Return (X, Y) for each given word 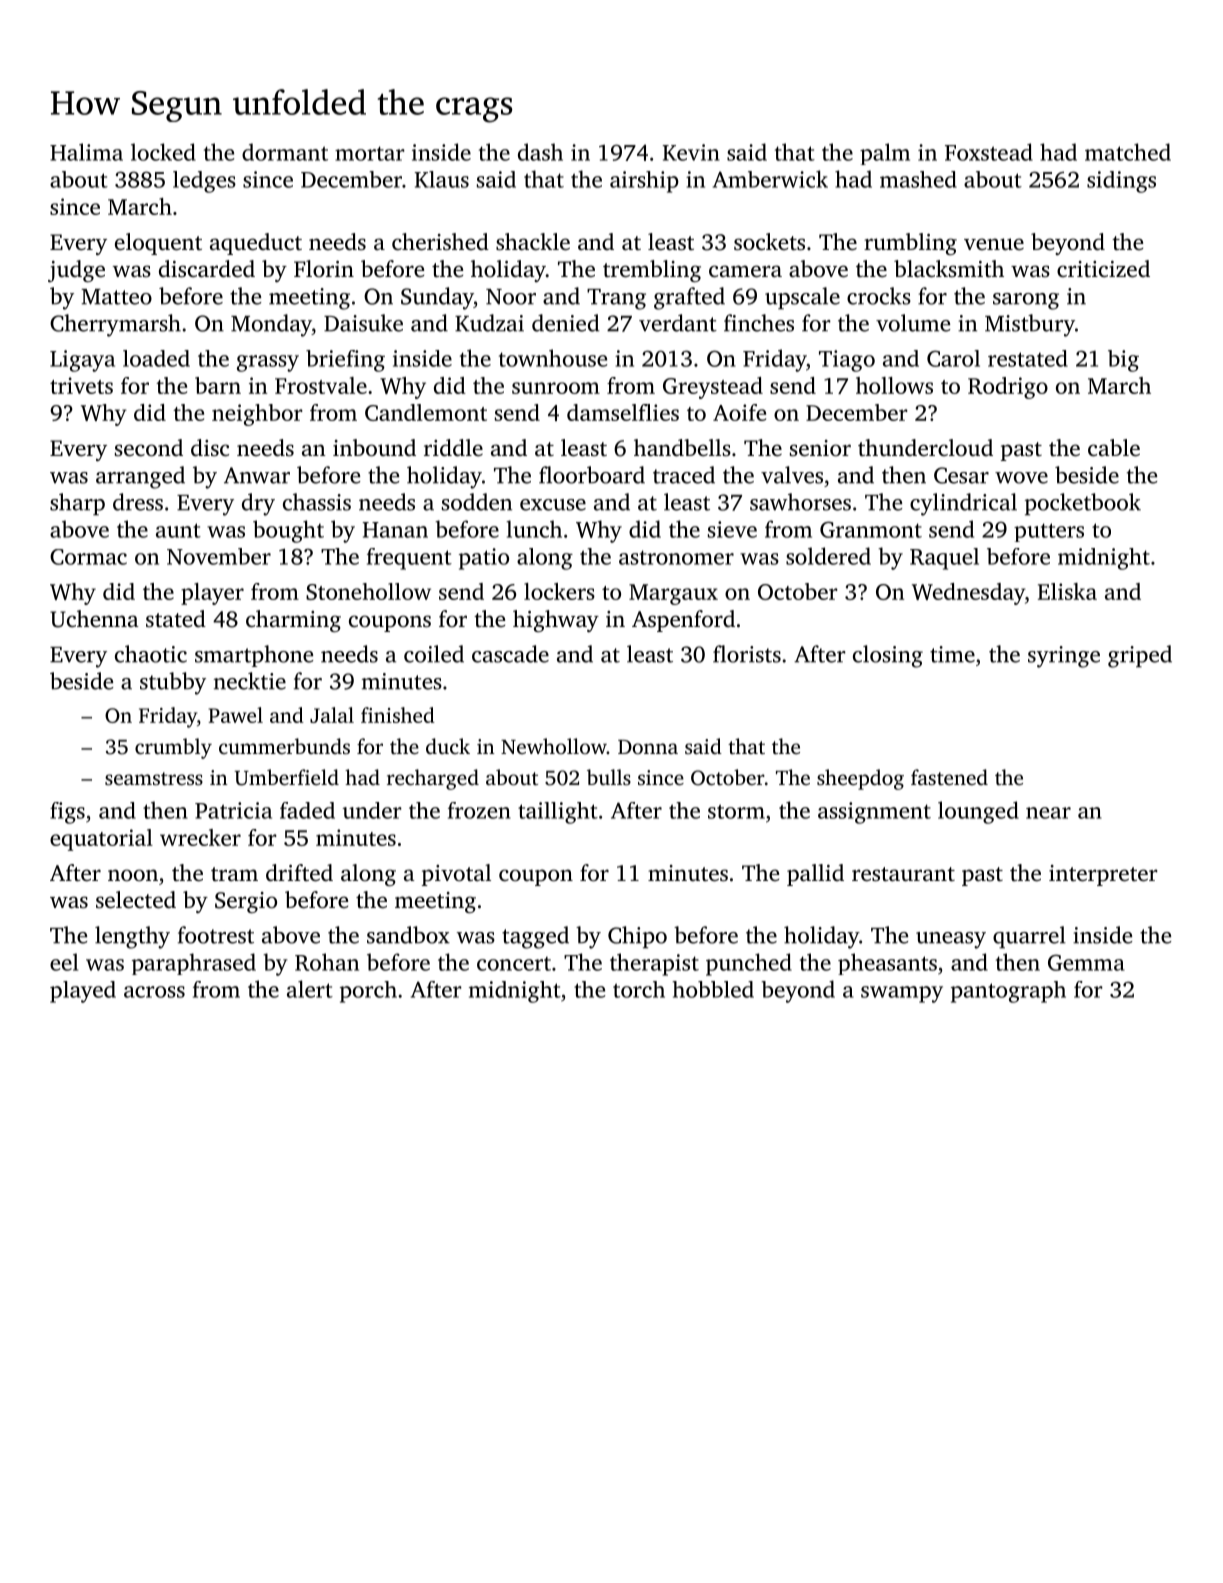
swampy (902, 994)
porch (368, 992)
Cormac (88, 557)
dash (540, 152)
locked (163, 152)
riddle (453, 448)
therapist (654, 964)
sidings (1121, 182)
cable (1114, 448)
